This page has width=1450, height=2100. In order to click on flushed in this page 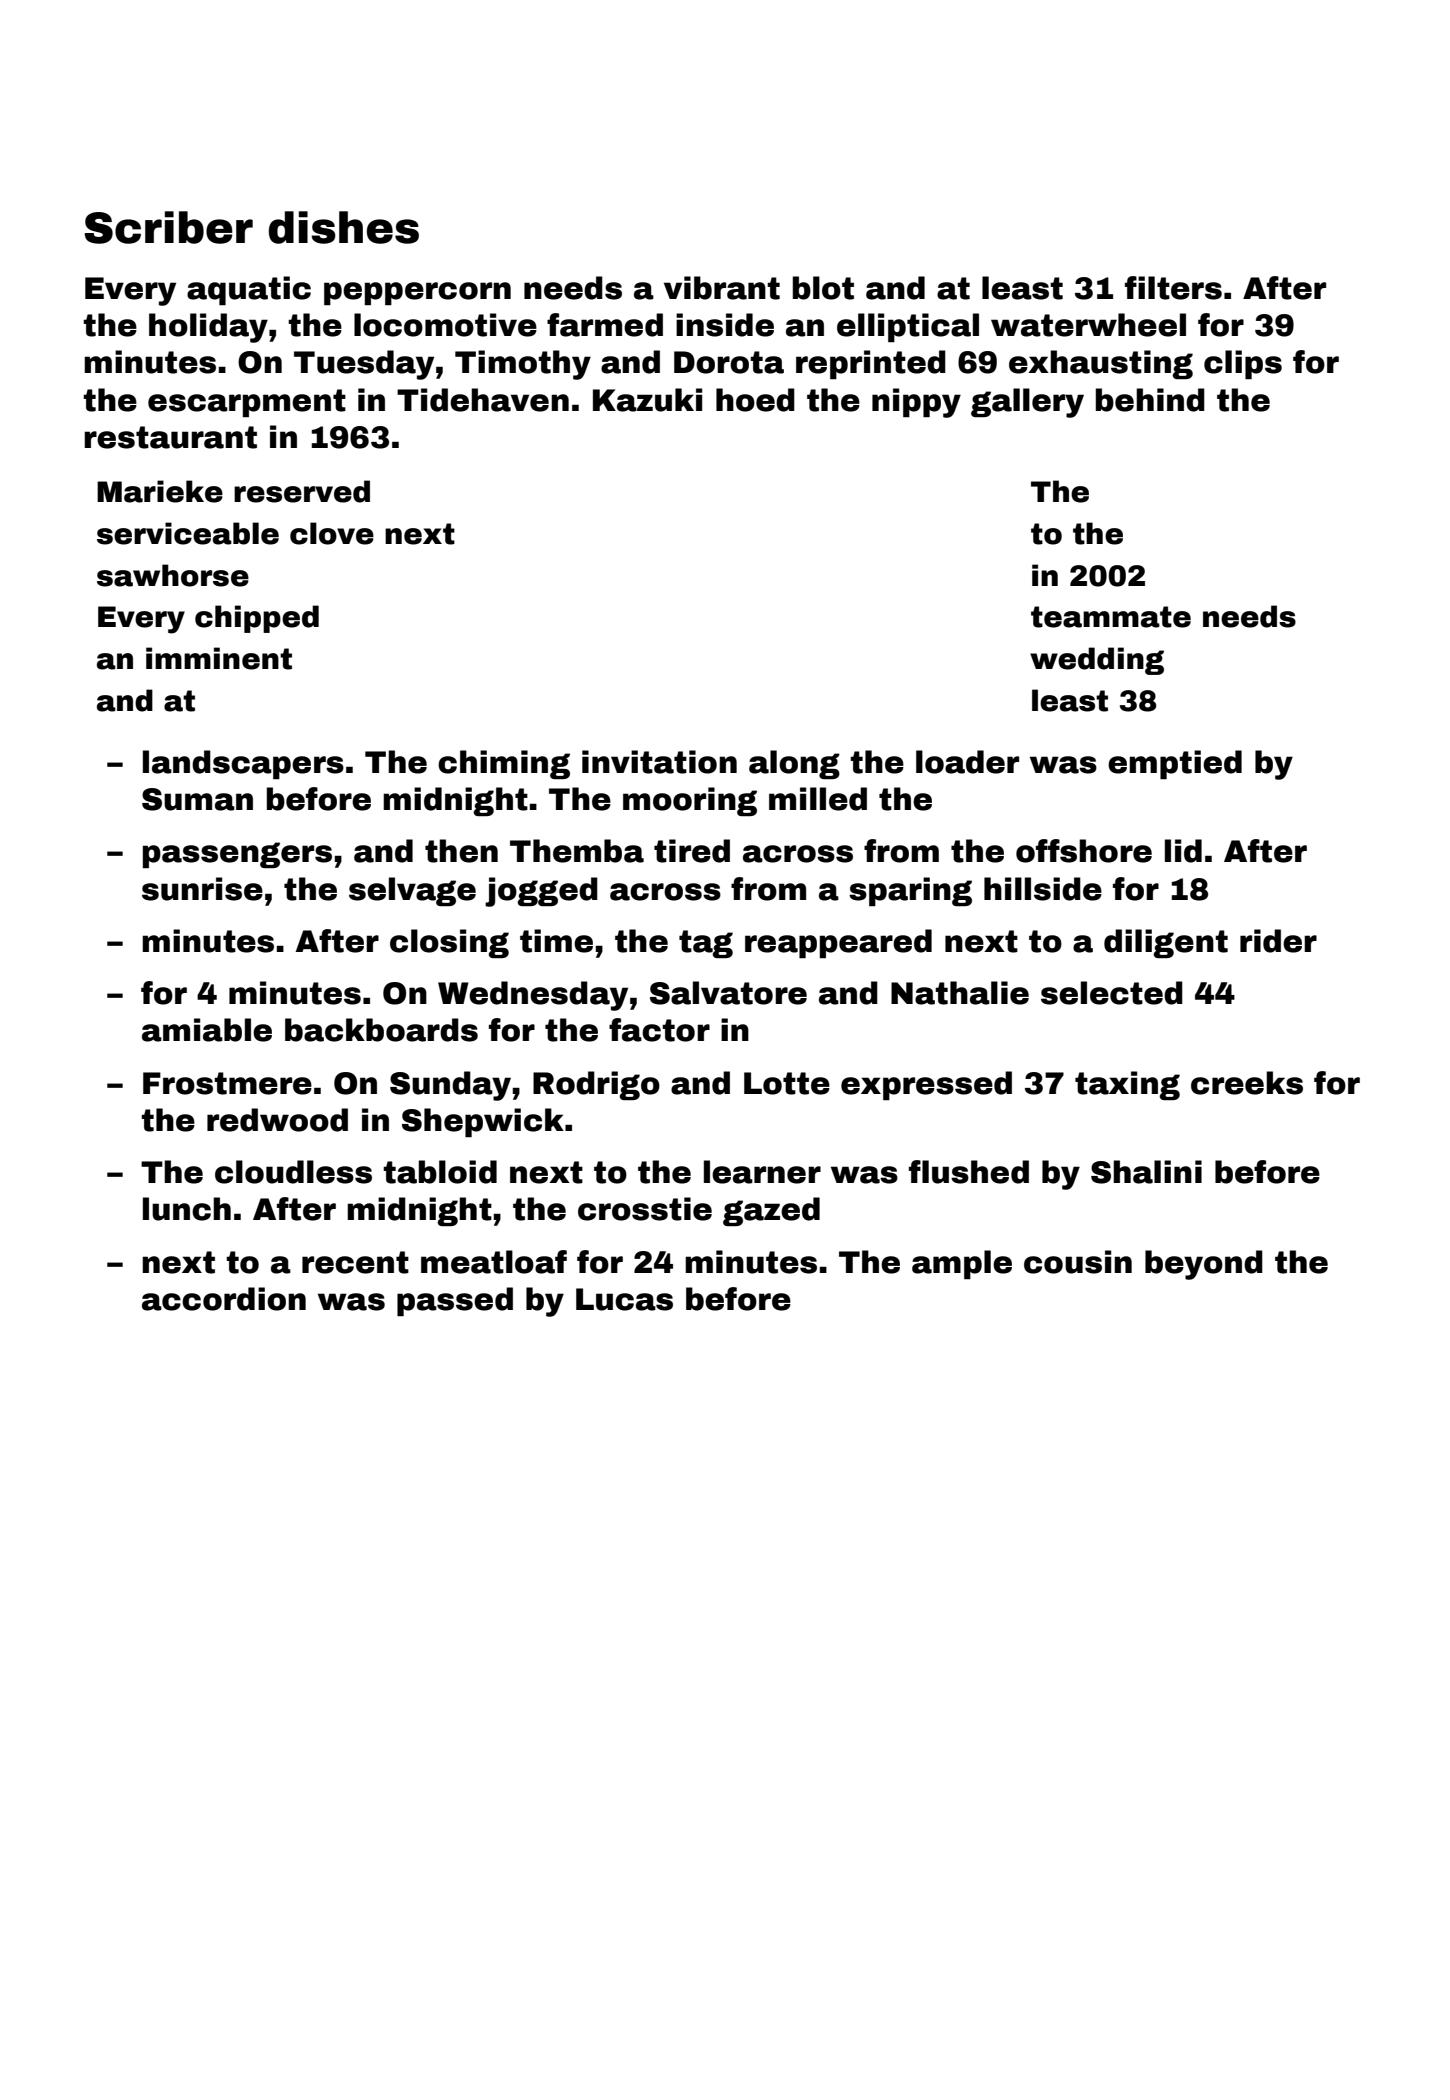, I will do `click(969, 1172)`.
